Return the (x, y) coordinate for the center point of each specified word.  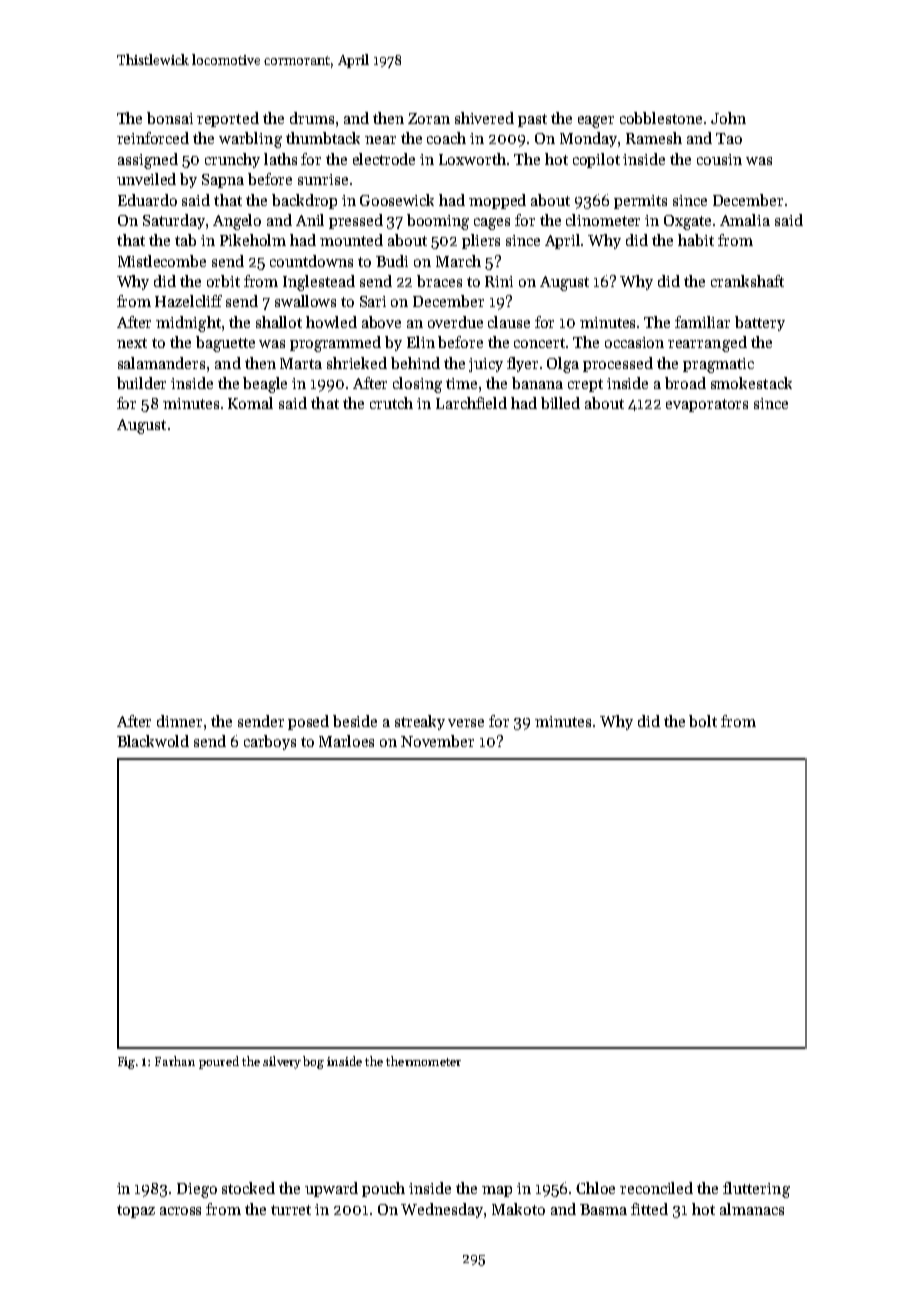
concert (540, 343)
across (180, 1211)
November (437, 741)
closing (417, 385)
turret (291, 1210)
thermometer (423, 1061)
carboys (270, 742)
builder (141, 383)
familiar (702, 322)
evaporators (707, 405)
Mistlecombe (162, 261)
